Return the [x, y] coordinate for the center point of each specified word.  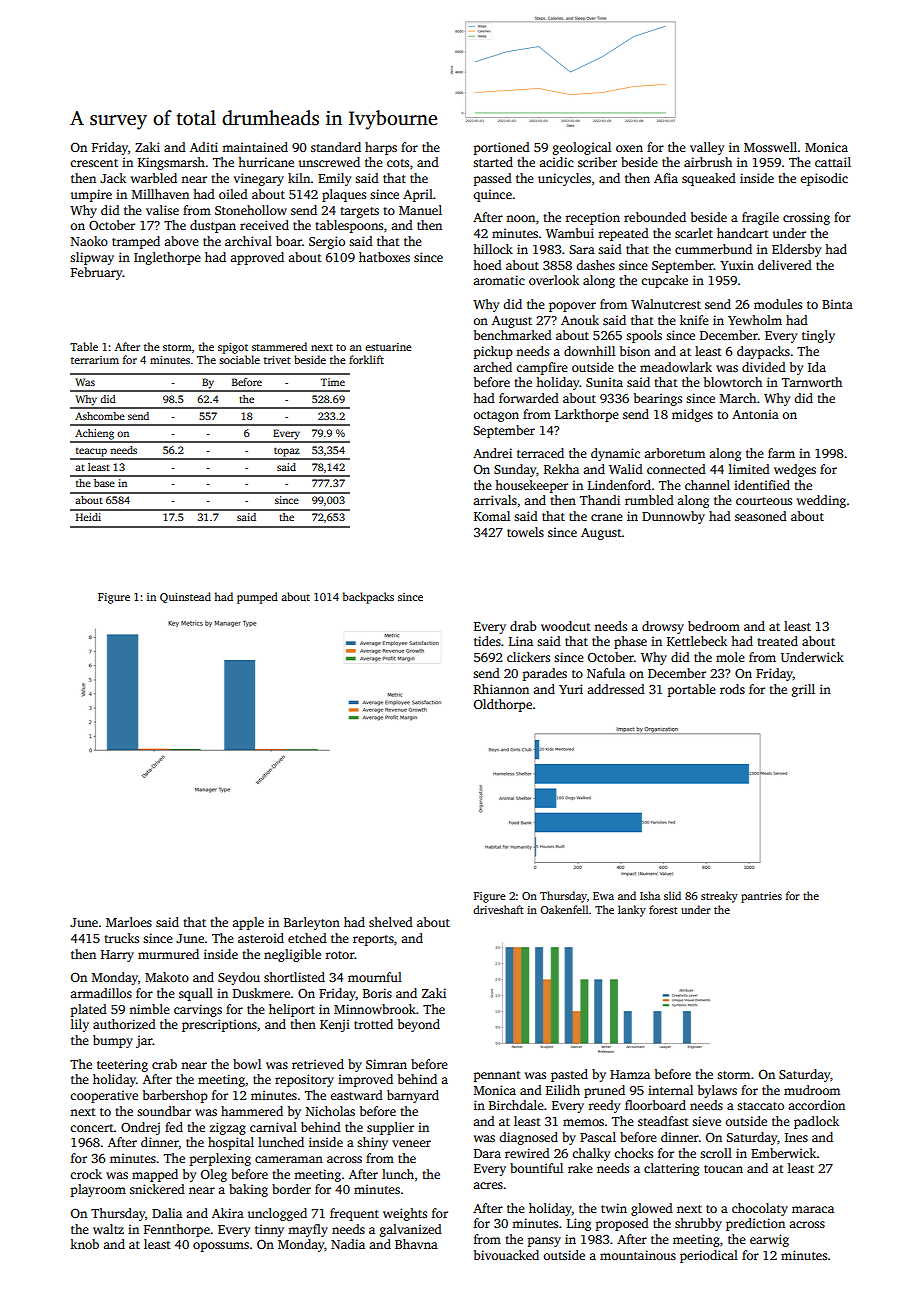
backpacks [368, 598]
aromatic [499, 280]
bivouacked [506, 1255]
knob [84, 1244]
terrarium [95, 360]
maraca [813, 1209]
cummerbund [713, 249]
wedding [821, 501]
